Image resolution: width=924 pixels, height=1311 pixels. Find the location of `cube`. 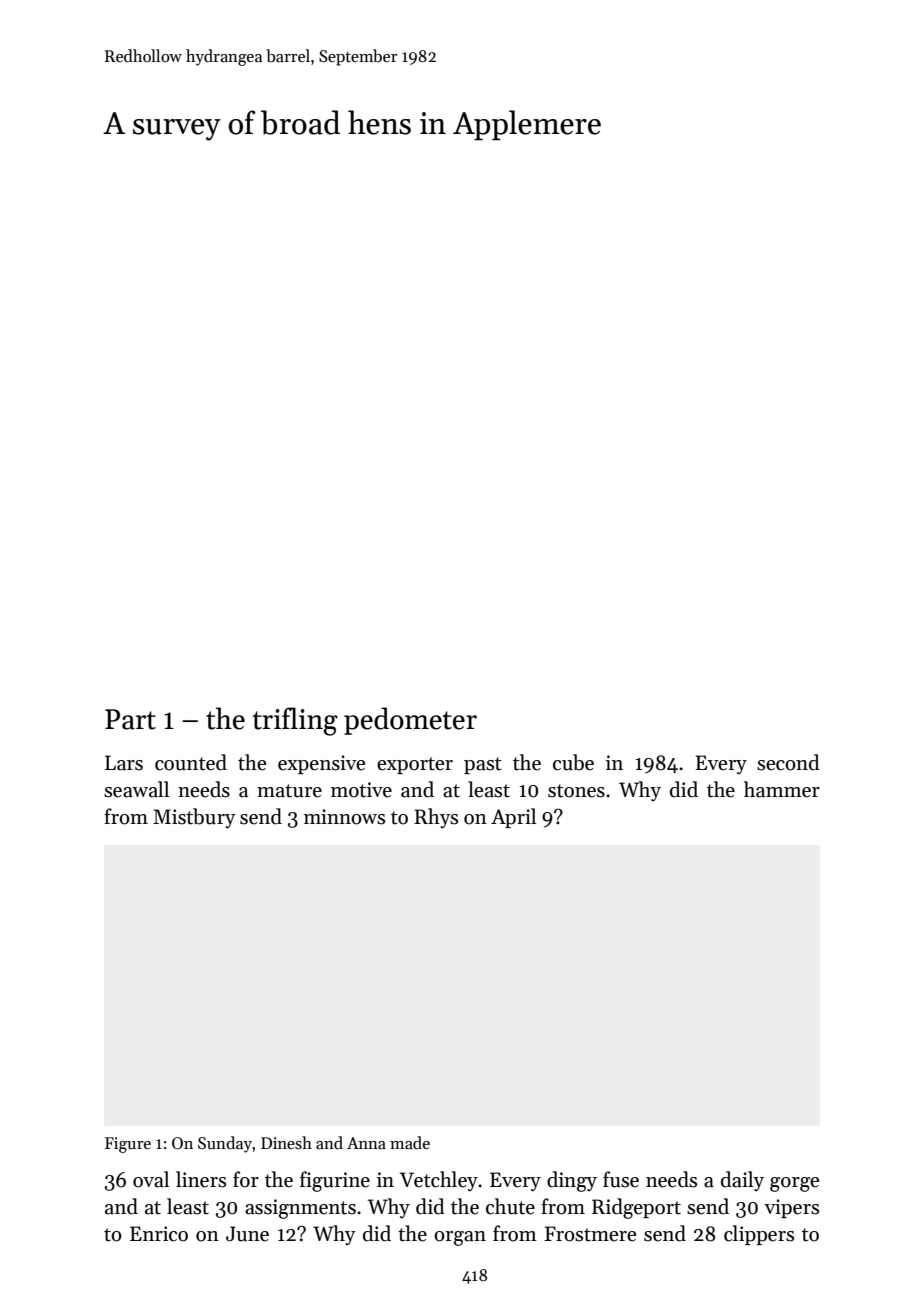

cube is located at coordinates (573, 762).
